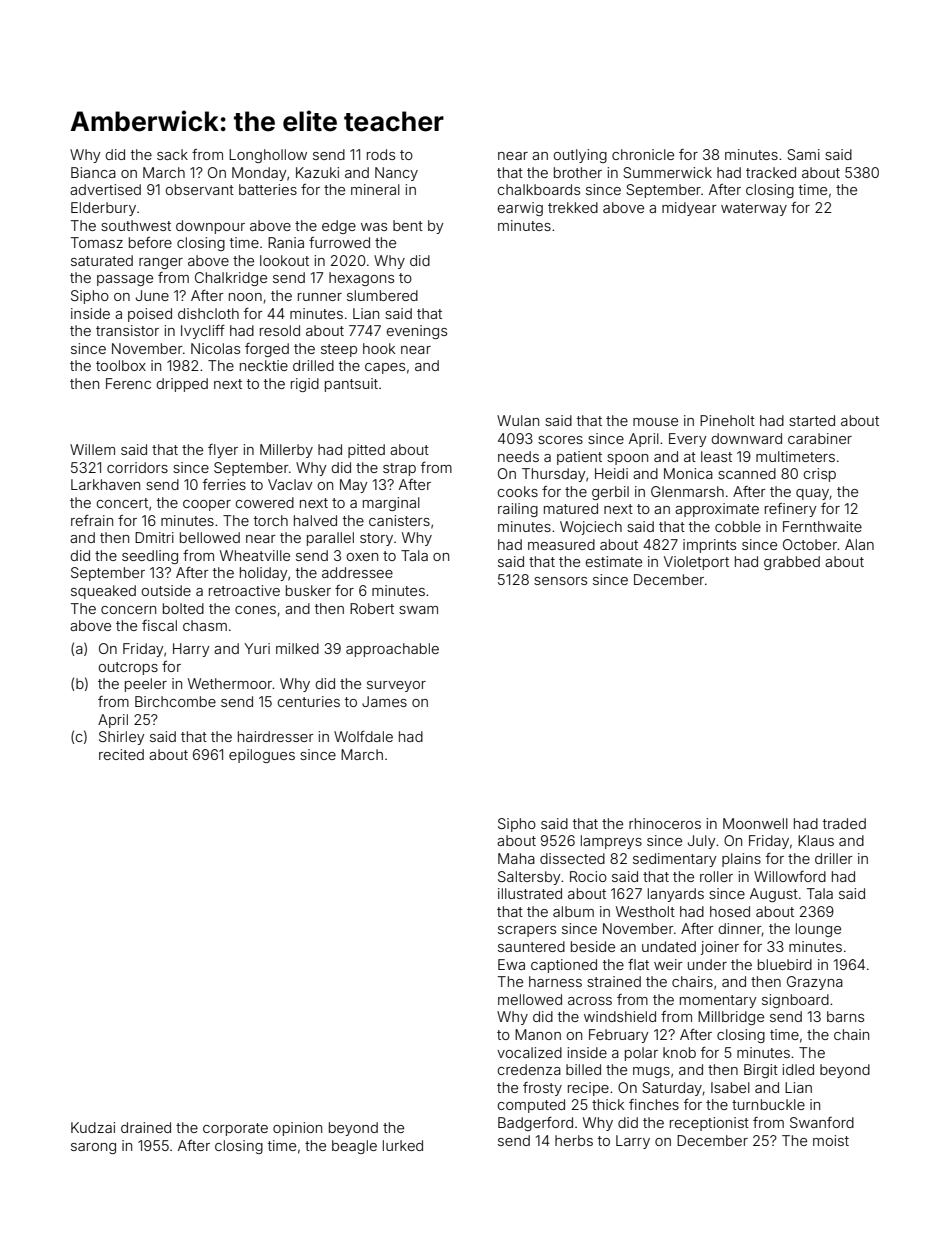  What do you see at coordinates (93, 172) in the image?
I see `Bianca` at bounding box center [93, 172].
